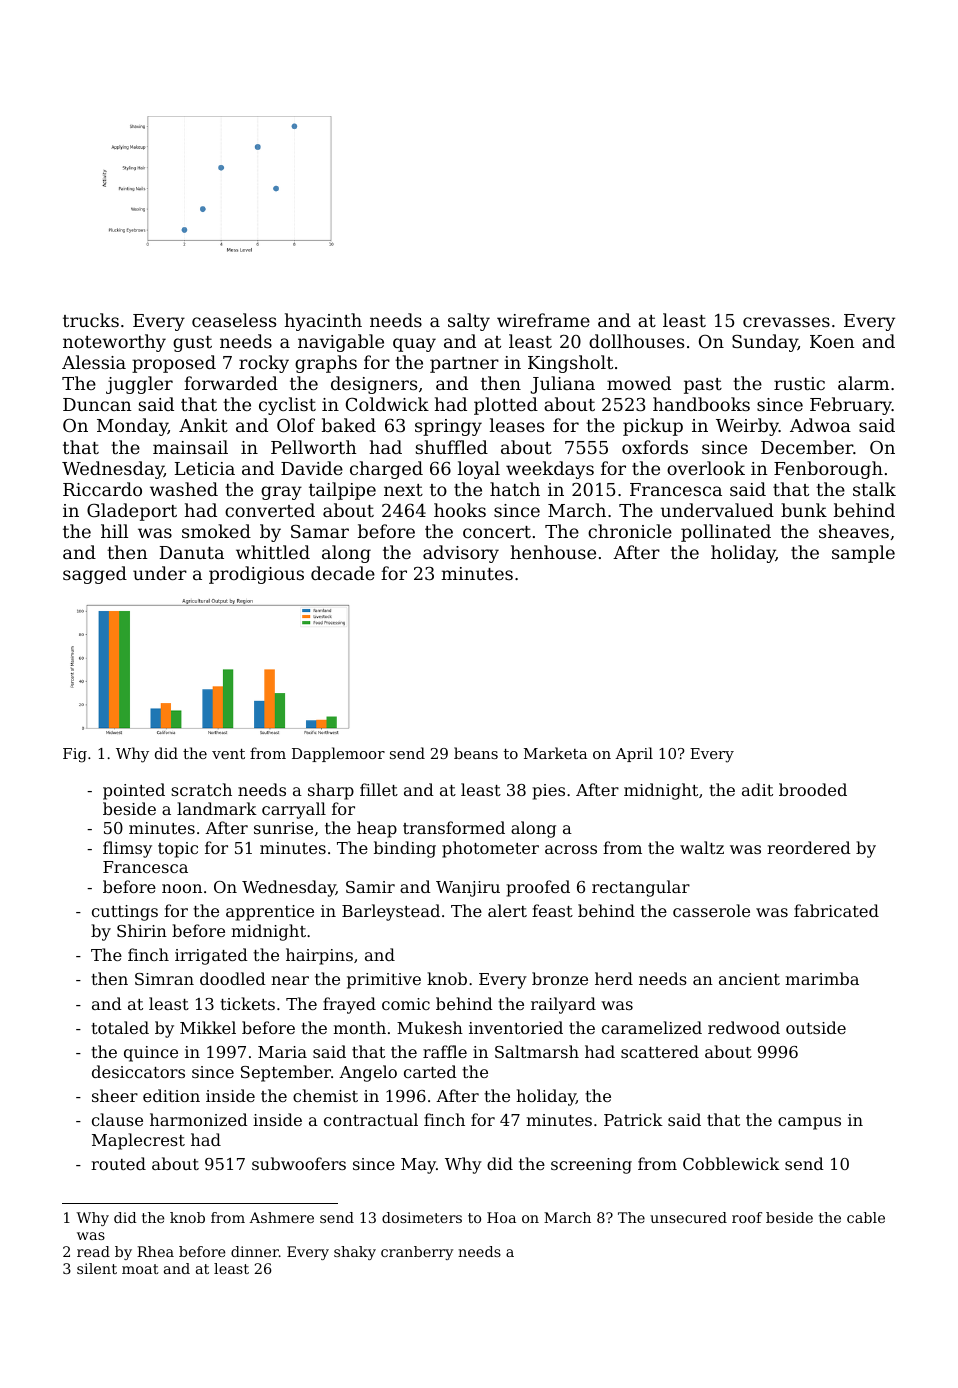 This screenshot has width=958, height=1388. What do you see at coordinates (115, 1095) in the screenshot?
I see `sheer` at bounding box center [115, 1095].
